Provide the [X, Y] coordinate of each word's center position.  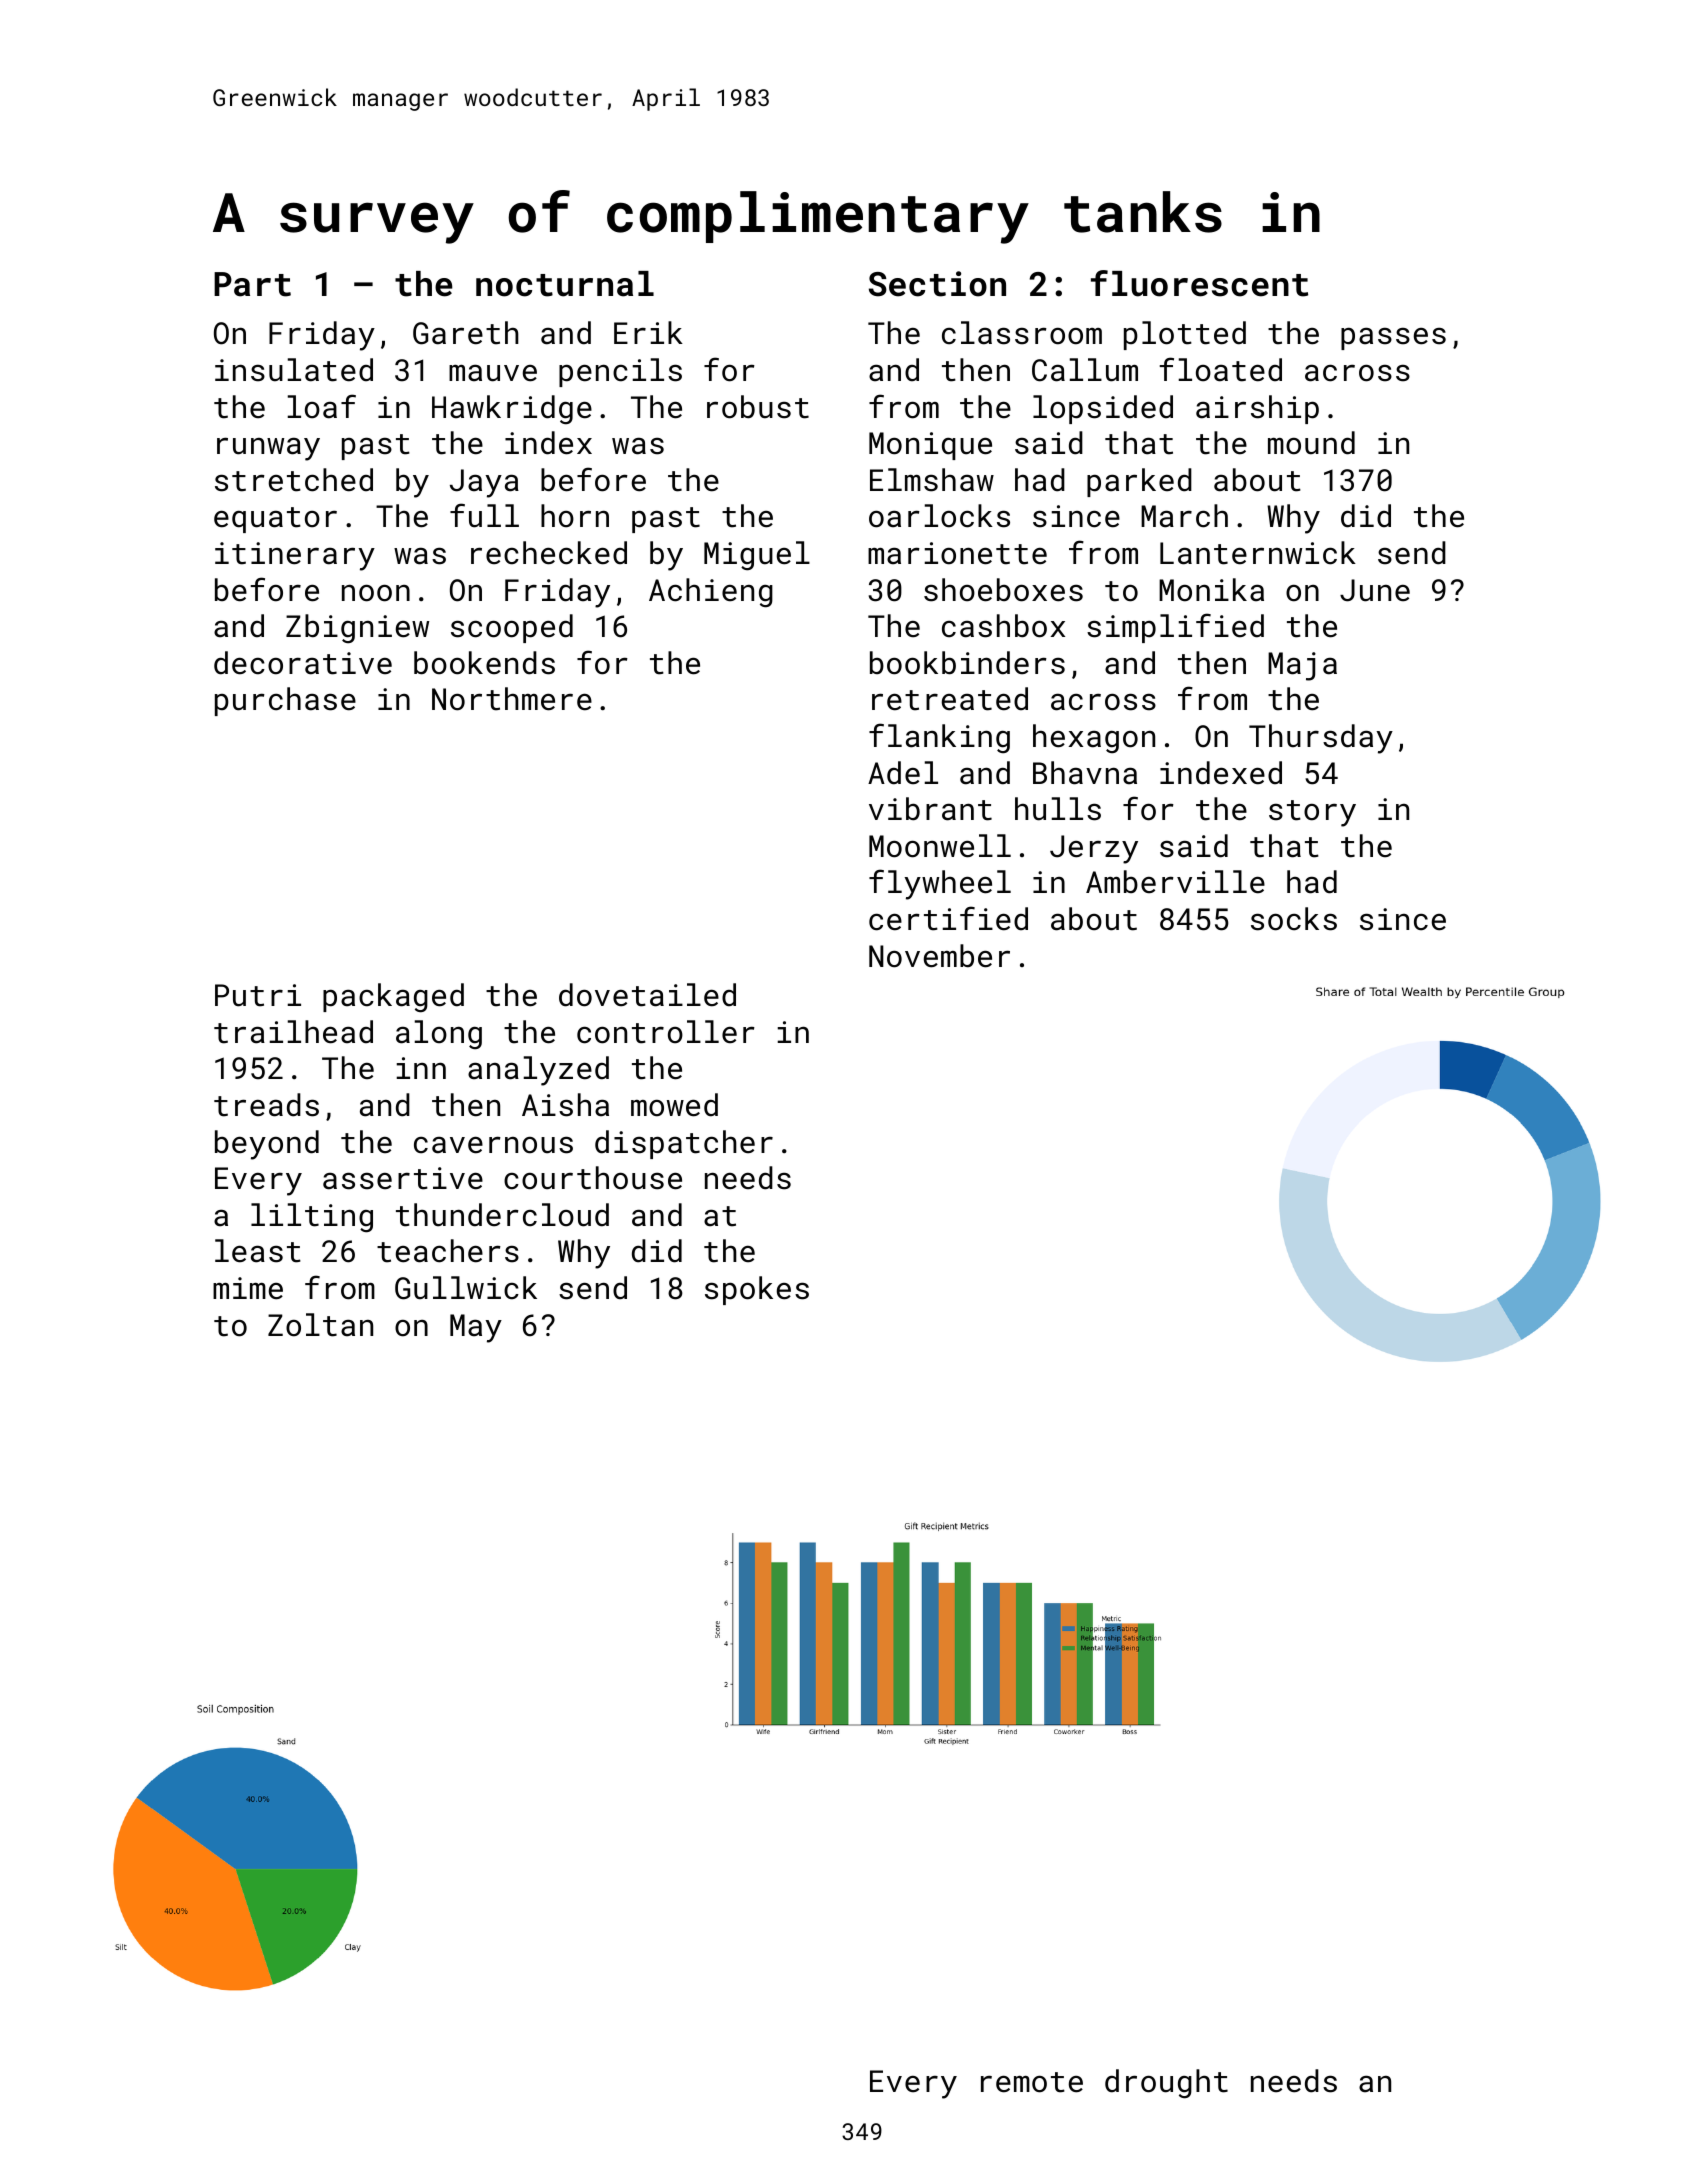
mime [248, 1288]
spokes [757, 1290]
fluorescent [1199, 283]
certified [948, 918]
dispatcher [684, 1144]
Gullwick [466, 1288]
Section [937, 284]
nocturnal [565, 284]
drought [1166, 2084]
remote [1032, 2082]
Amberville [1175, 882]
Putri [258, 995]
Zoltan [320, 1325]
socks [1294, 919]
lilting [312, 1218]
